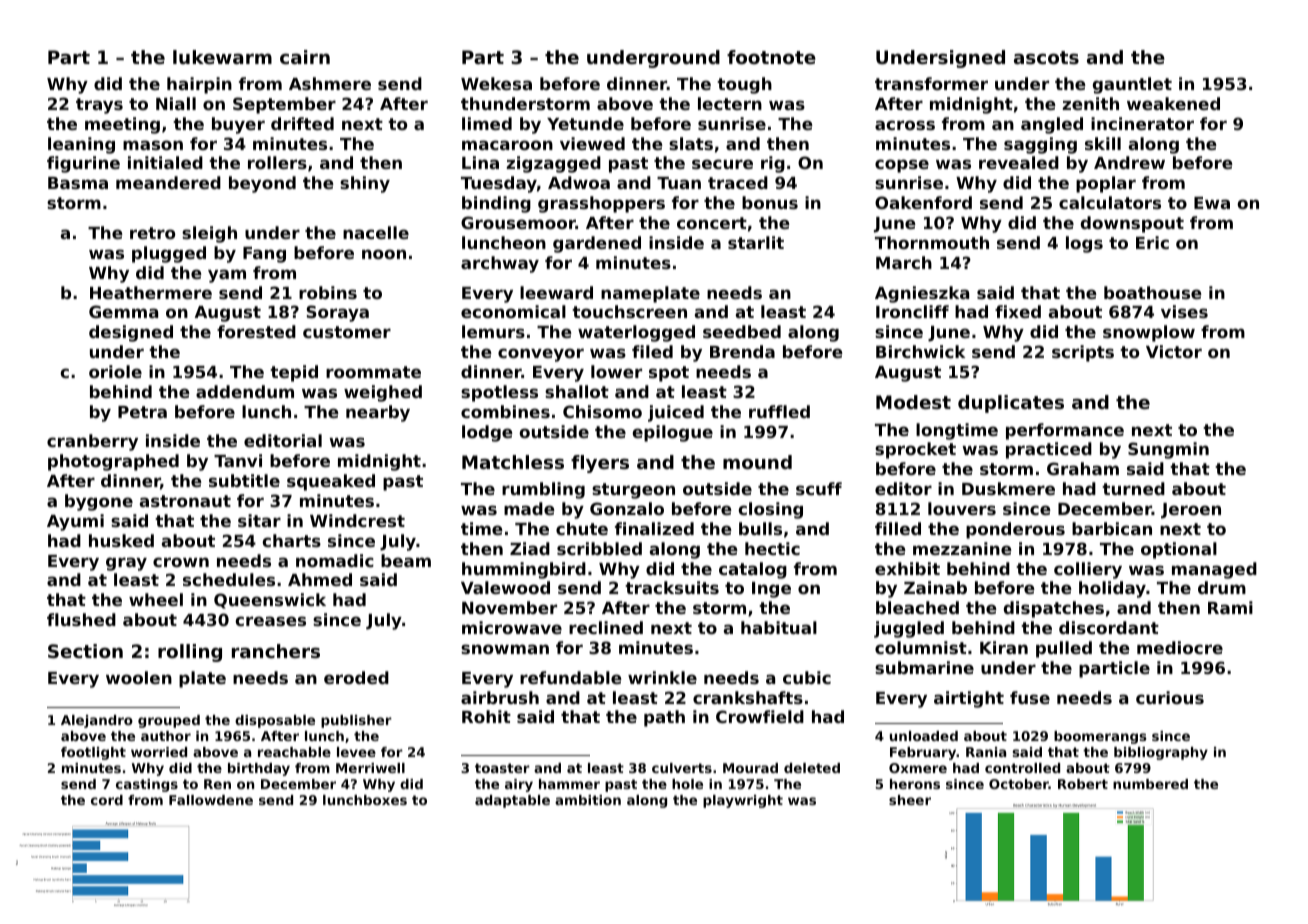  What do you see at coordinates (679, 183) in the image?
I see `Tuan` at bounding box center [679, 183].
